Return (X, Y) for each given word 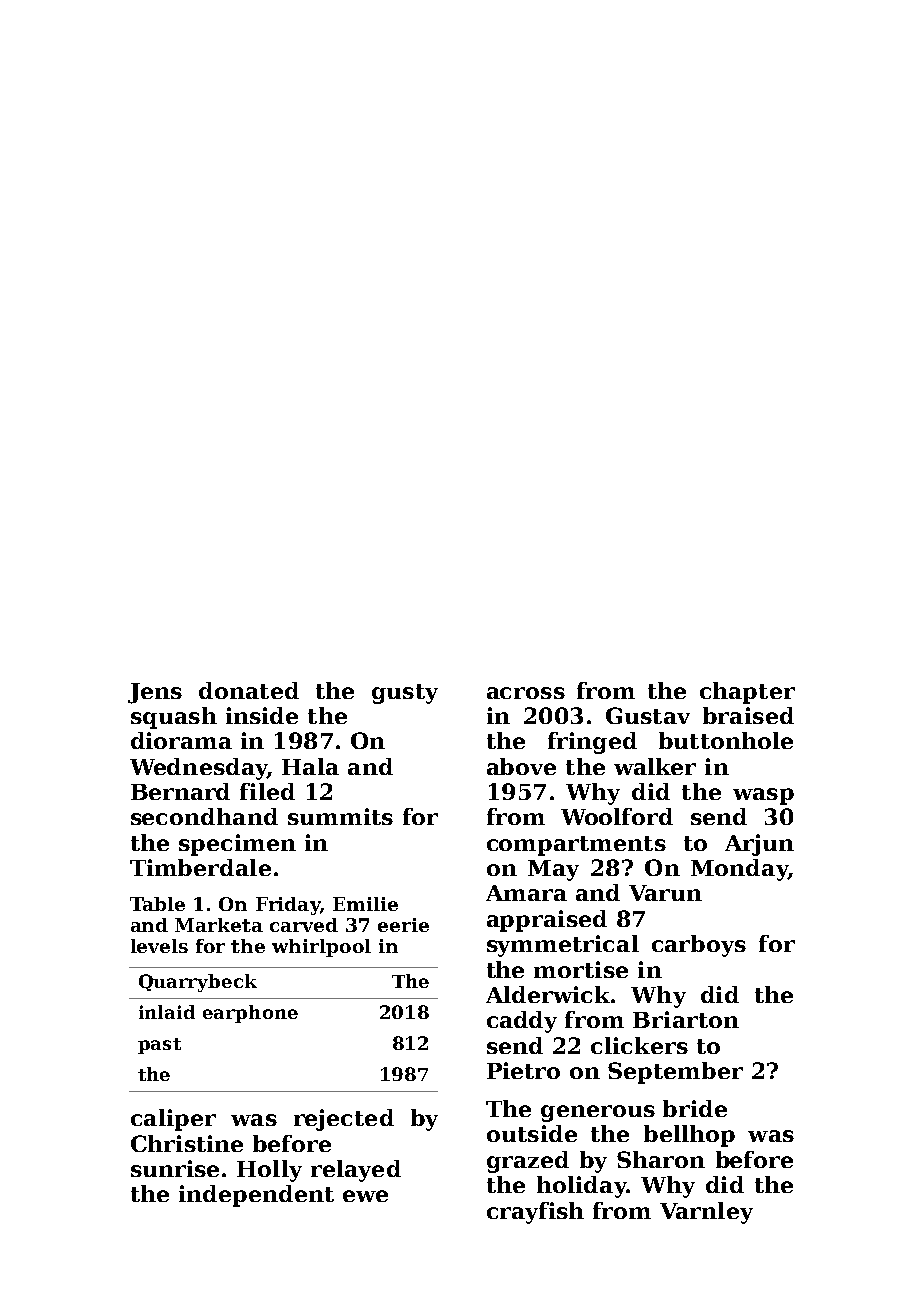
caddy (522, 1022)
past (159, 1046)
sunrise (175, 1168)
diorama (181, 740)
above (521, 766)
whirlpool (321, 948)
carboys (699, 946)
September (675, 1073)
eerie (403, 925)
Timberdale (200, 867)
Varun (665, 893)
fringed (592, 743)
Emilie (365, 904)
